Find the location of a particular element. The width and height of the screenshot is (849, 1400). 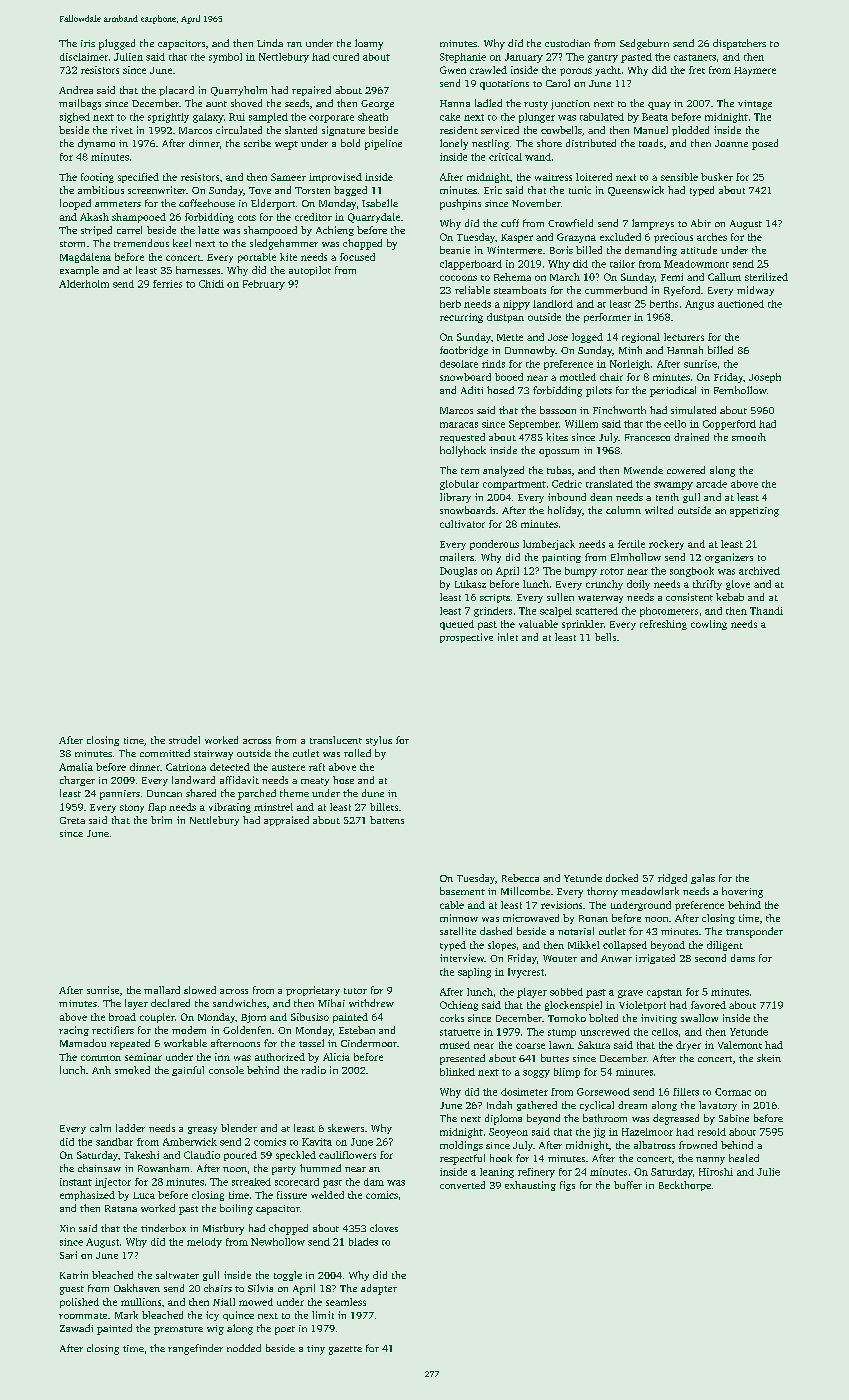

cowling is located at coordinates (709, 625).
